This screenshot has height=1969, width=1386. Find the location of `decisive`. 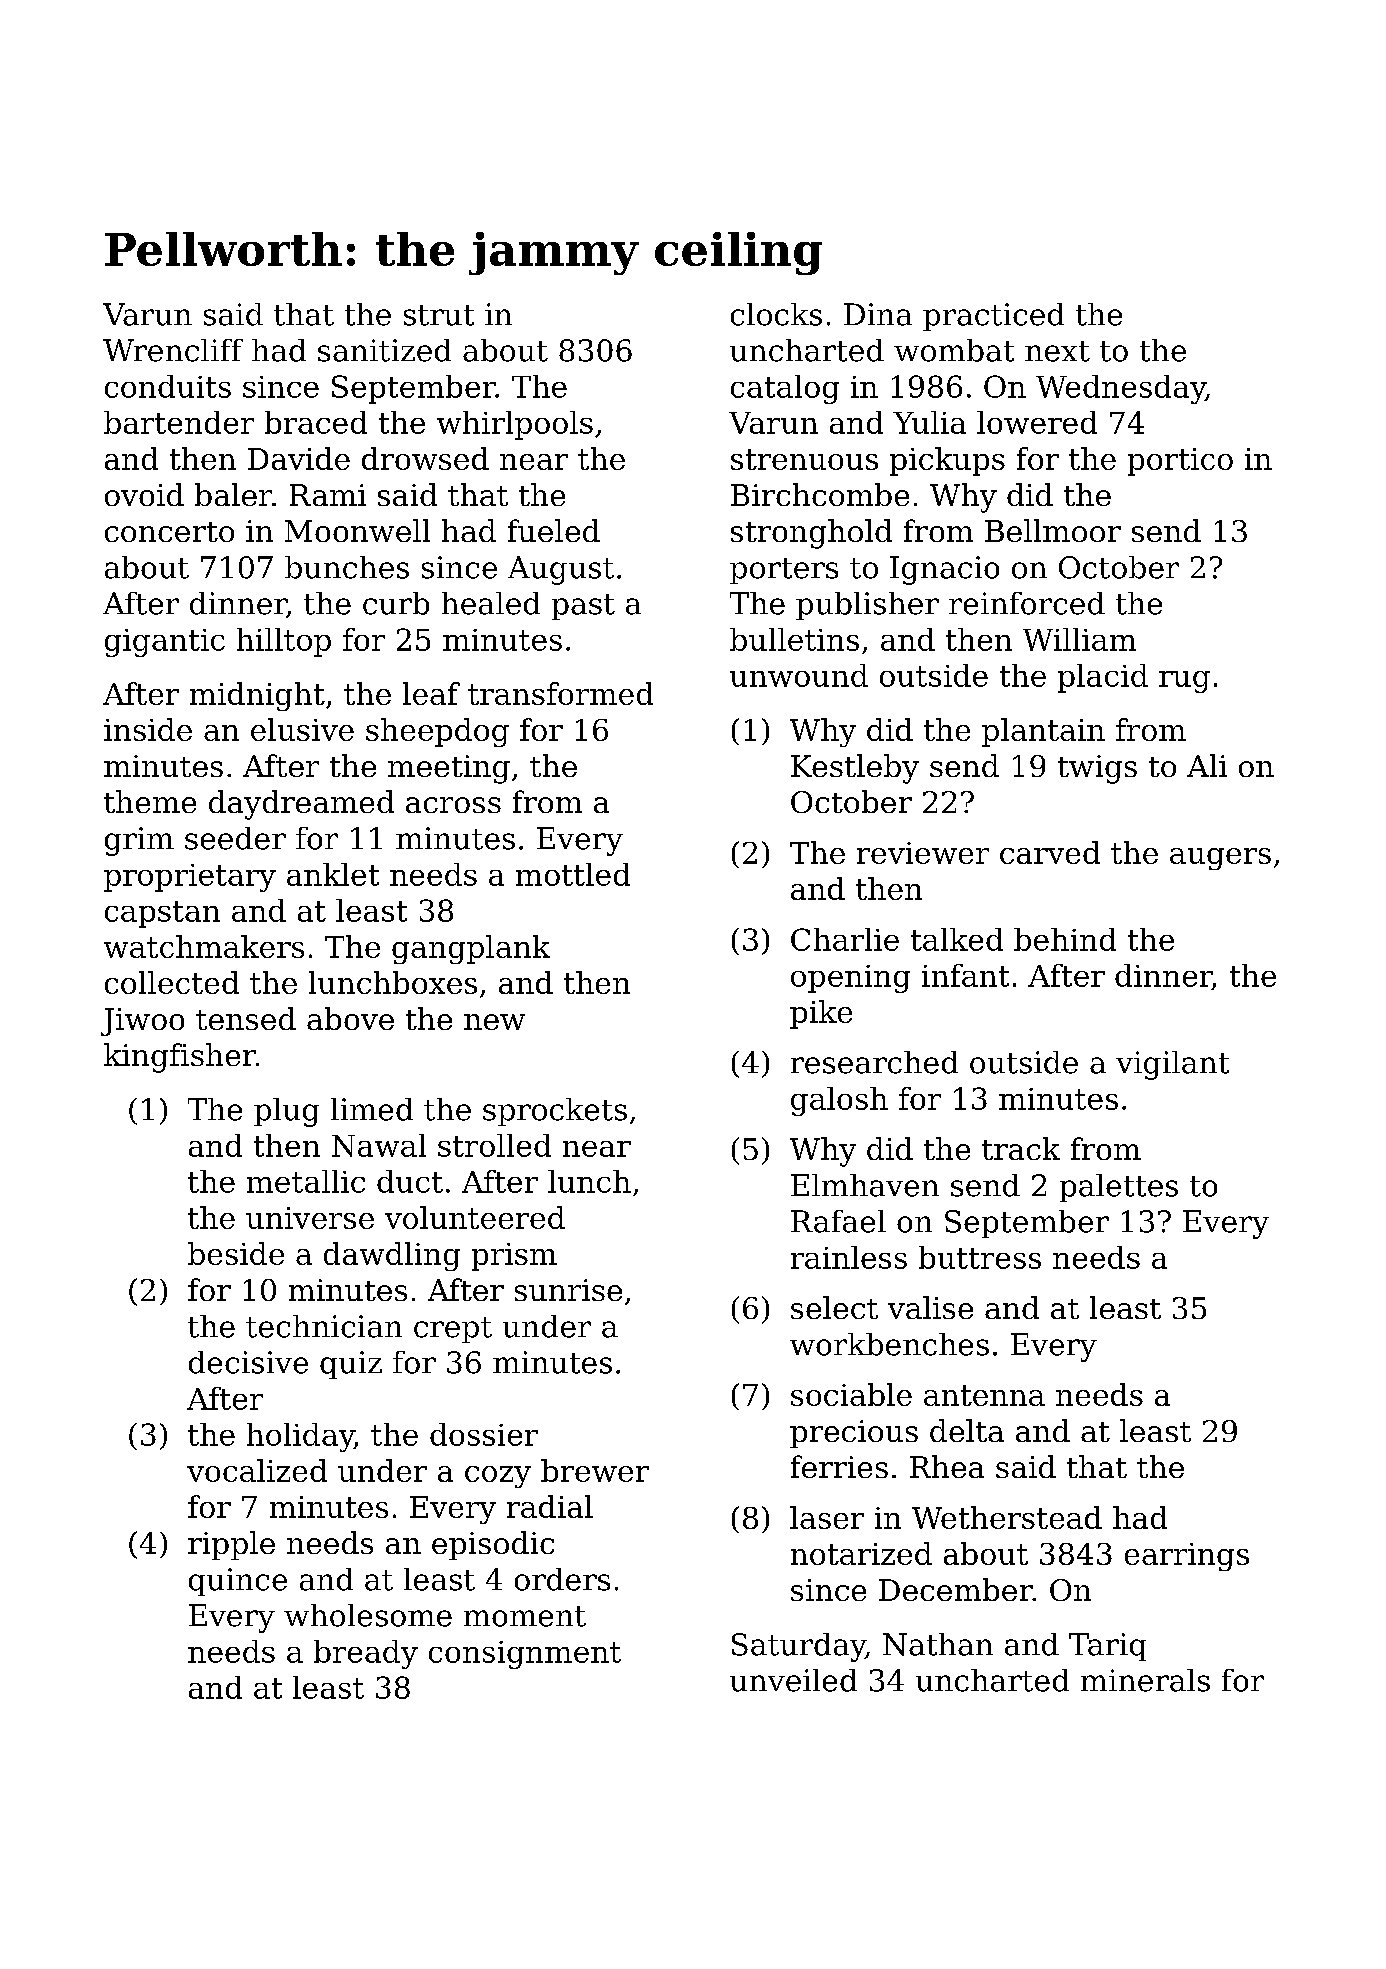

decisive is located at coordinates (248, 1362).
